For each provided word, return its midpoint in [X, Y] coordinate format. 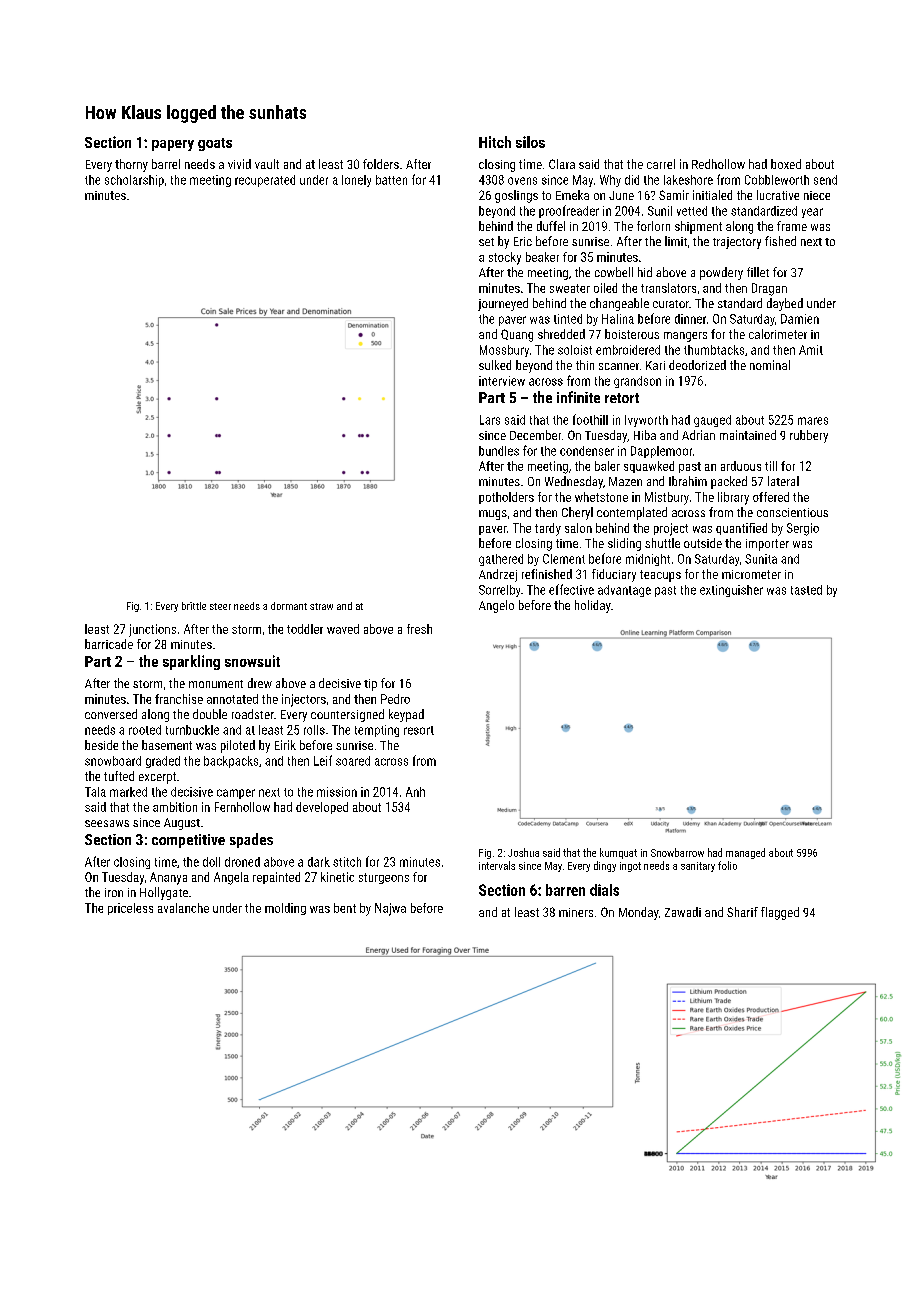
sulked [495, 365]
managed [745, 853]
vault [267, 164]
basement [167, 745]
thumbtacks [714, 350]
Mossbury [504, 351]
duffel [551, 226]
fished [780, 241]
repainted [276, 878]
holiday [593, 606]
